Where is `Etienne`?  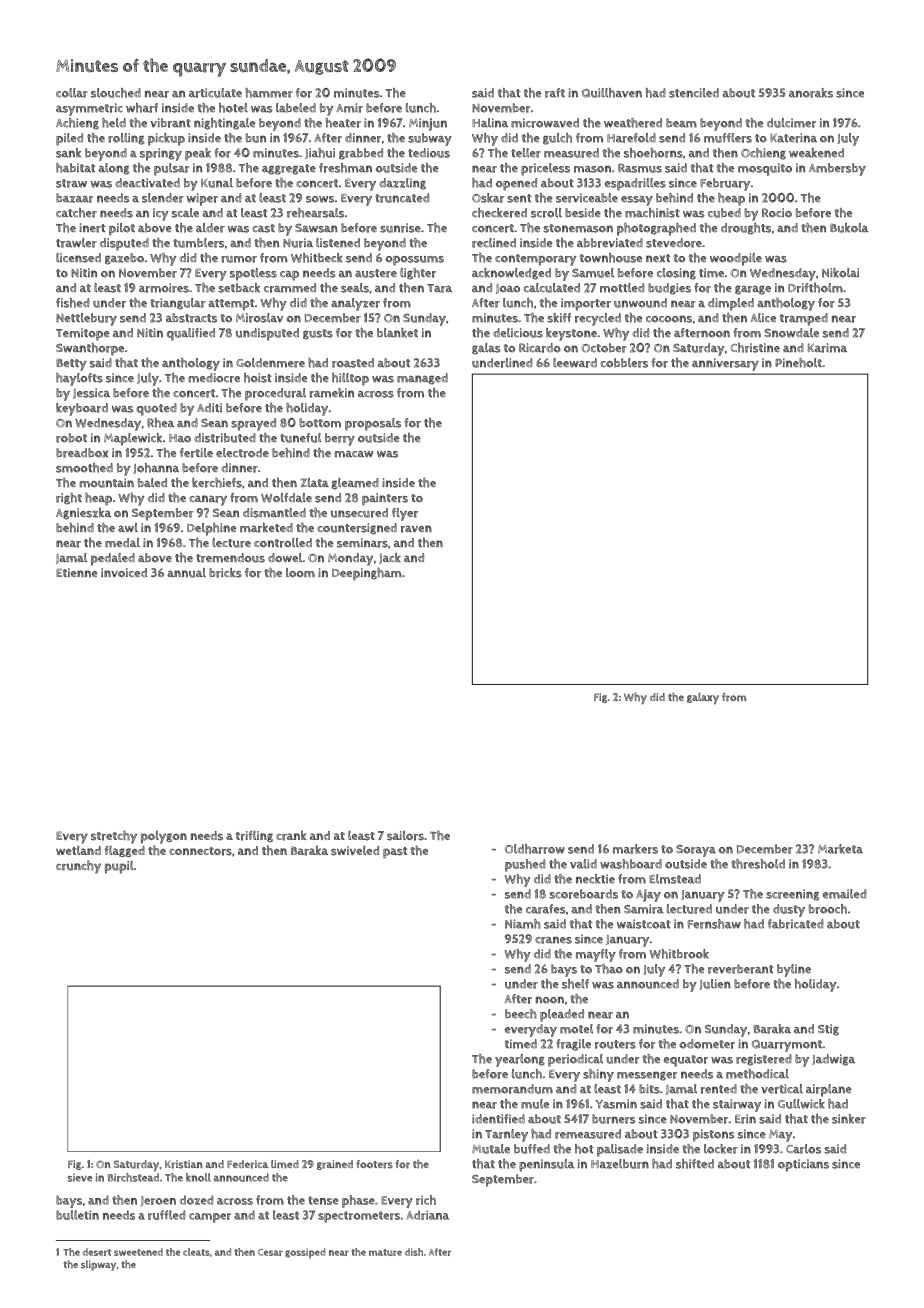
Etienne is located at coordinates (77, 572).
